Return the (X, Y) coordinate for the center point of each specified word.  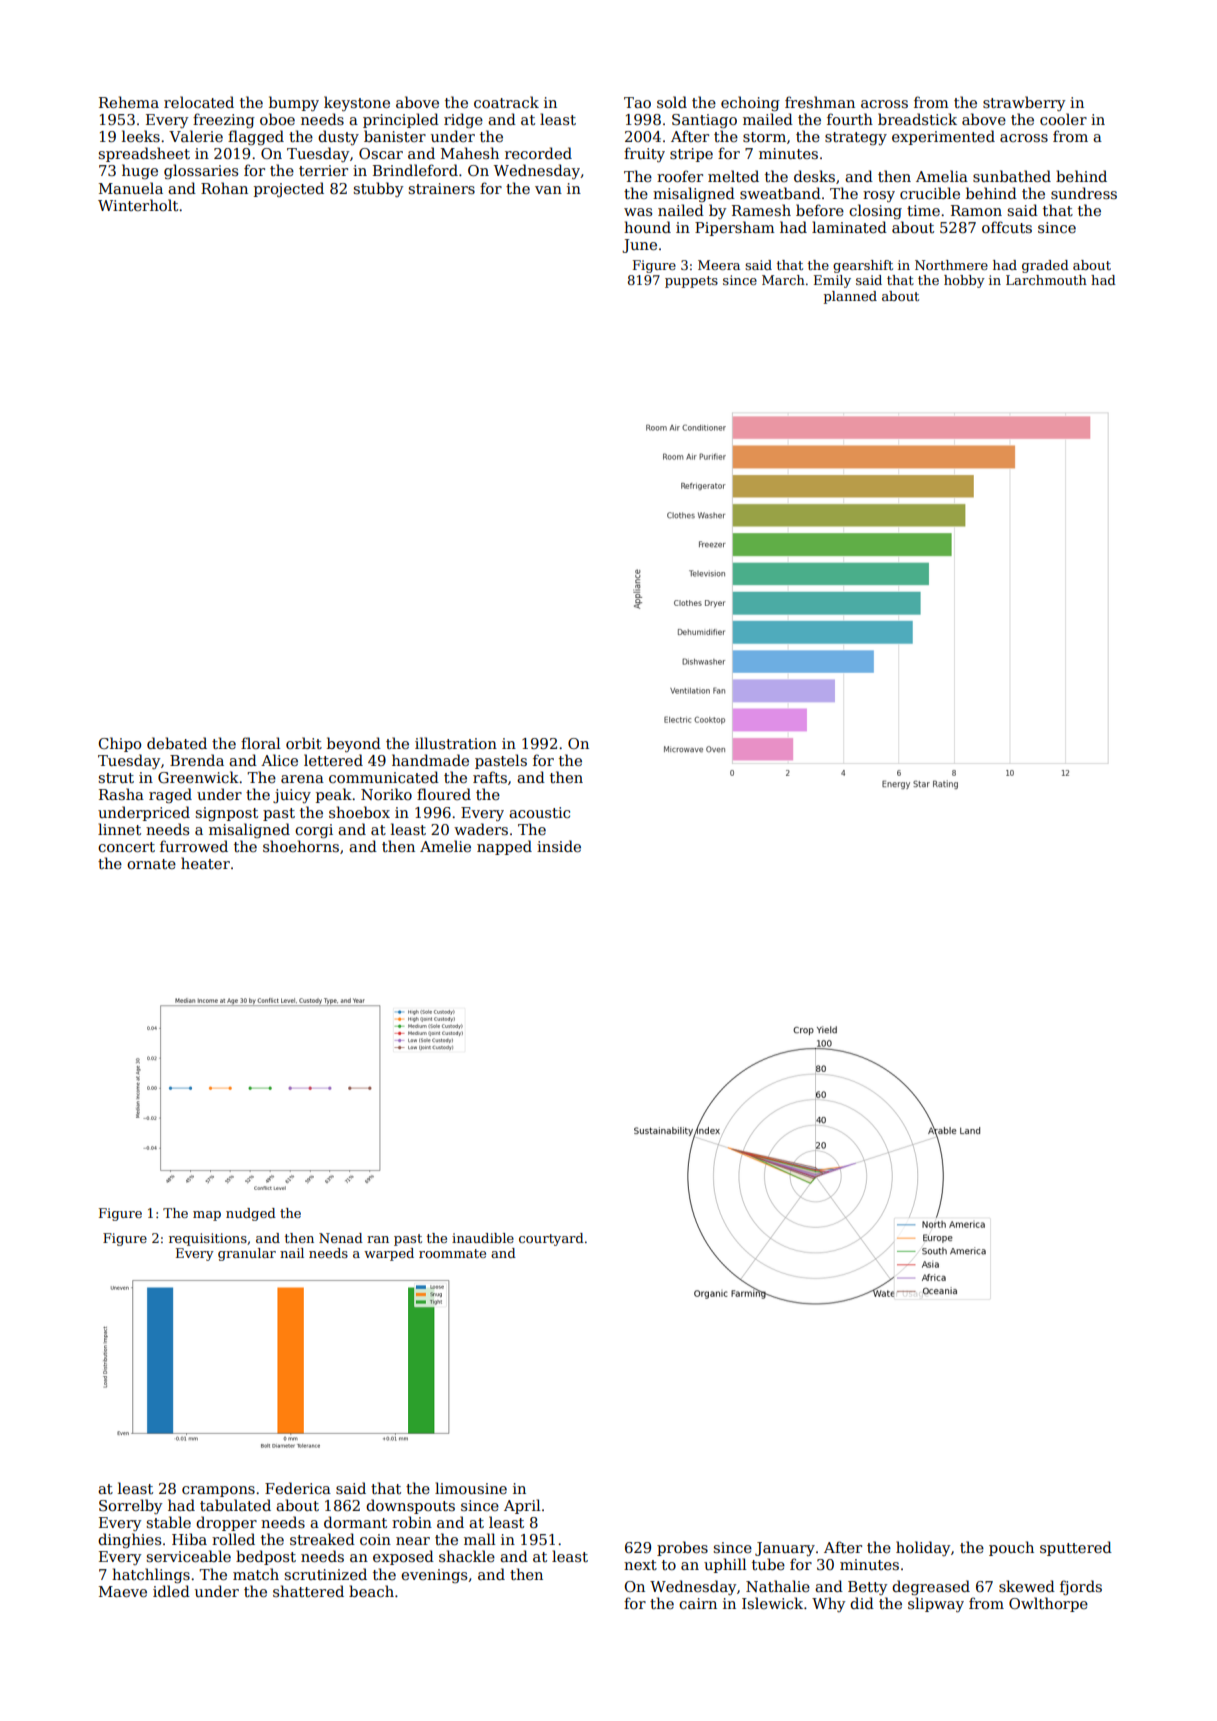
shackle (467, 1556)
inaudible (483, 1238)
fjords (1081, 1587)
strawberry (1024, 103)
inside (559, 846)
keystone (357, 103)
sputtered (1076, 1548)
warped (389, 1254)
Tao (637, 102)
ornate (151, 864)
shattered (308, 1591)
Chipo (119, 744)
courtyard (551, 1239)
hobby (964, 281)
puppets (691, 282)
